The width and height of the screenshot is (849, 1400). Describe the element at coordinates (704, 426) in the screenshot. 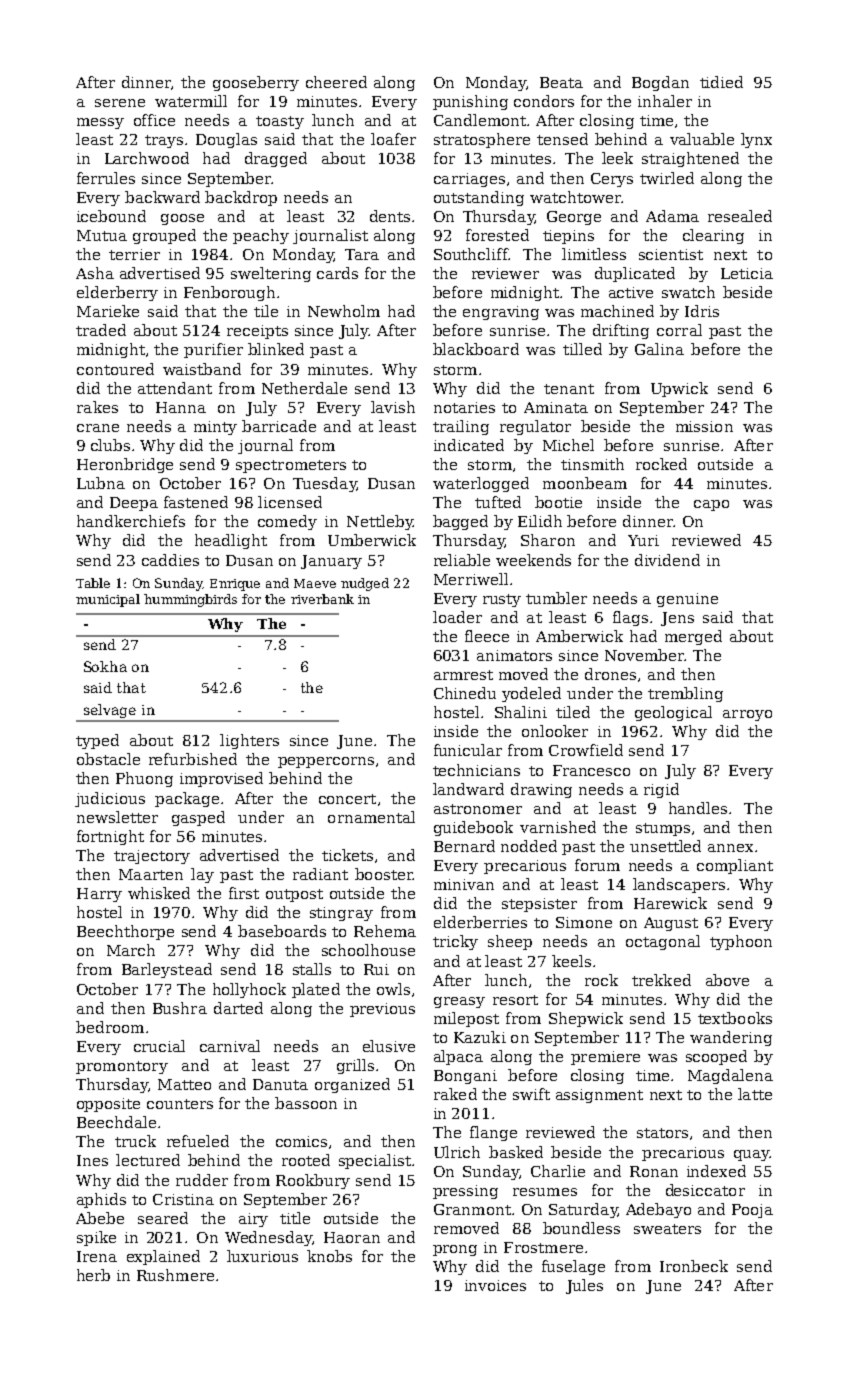

I see `mission` at that location.
